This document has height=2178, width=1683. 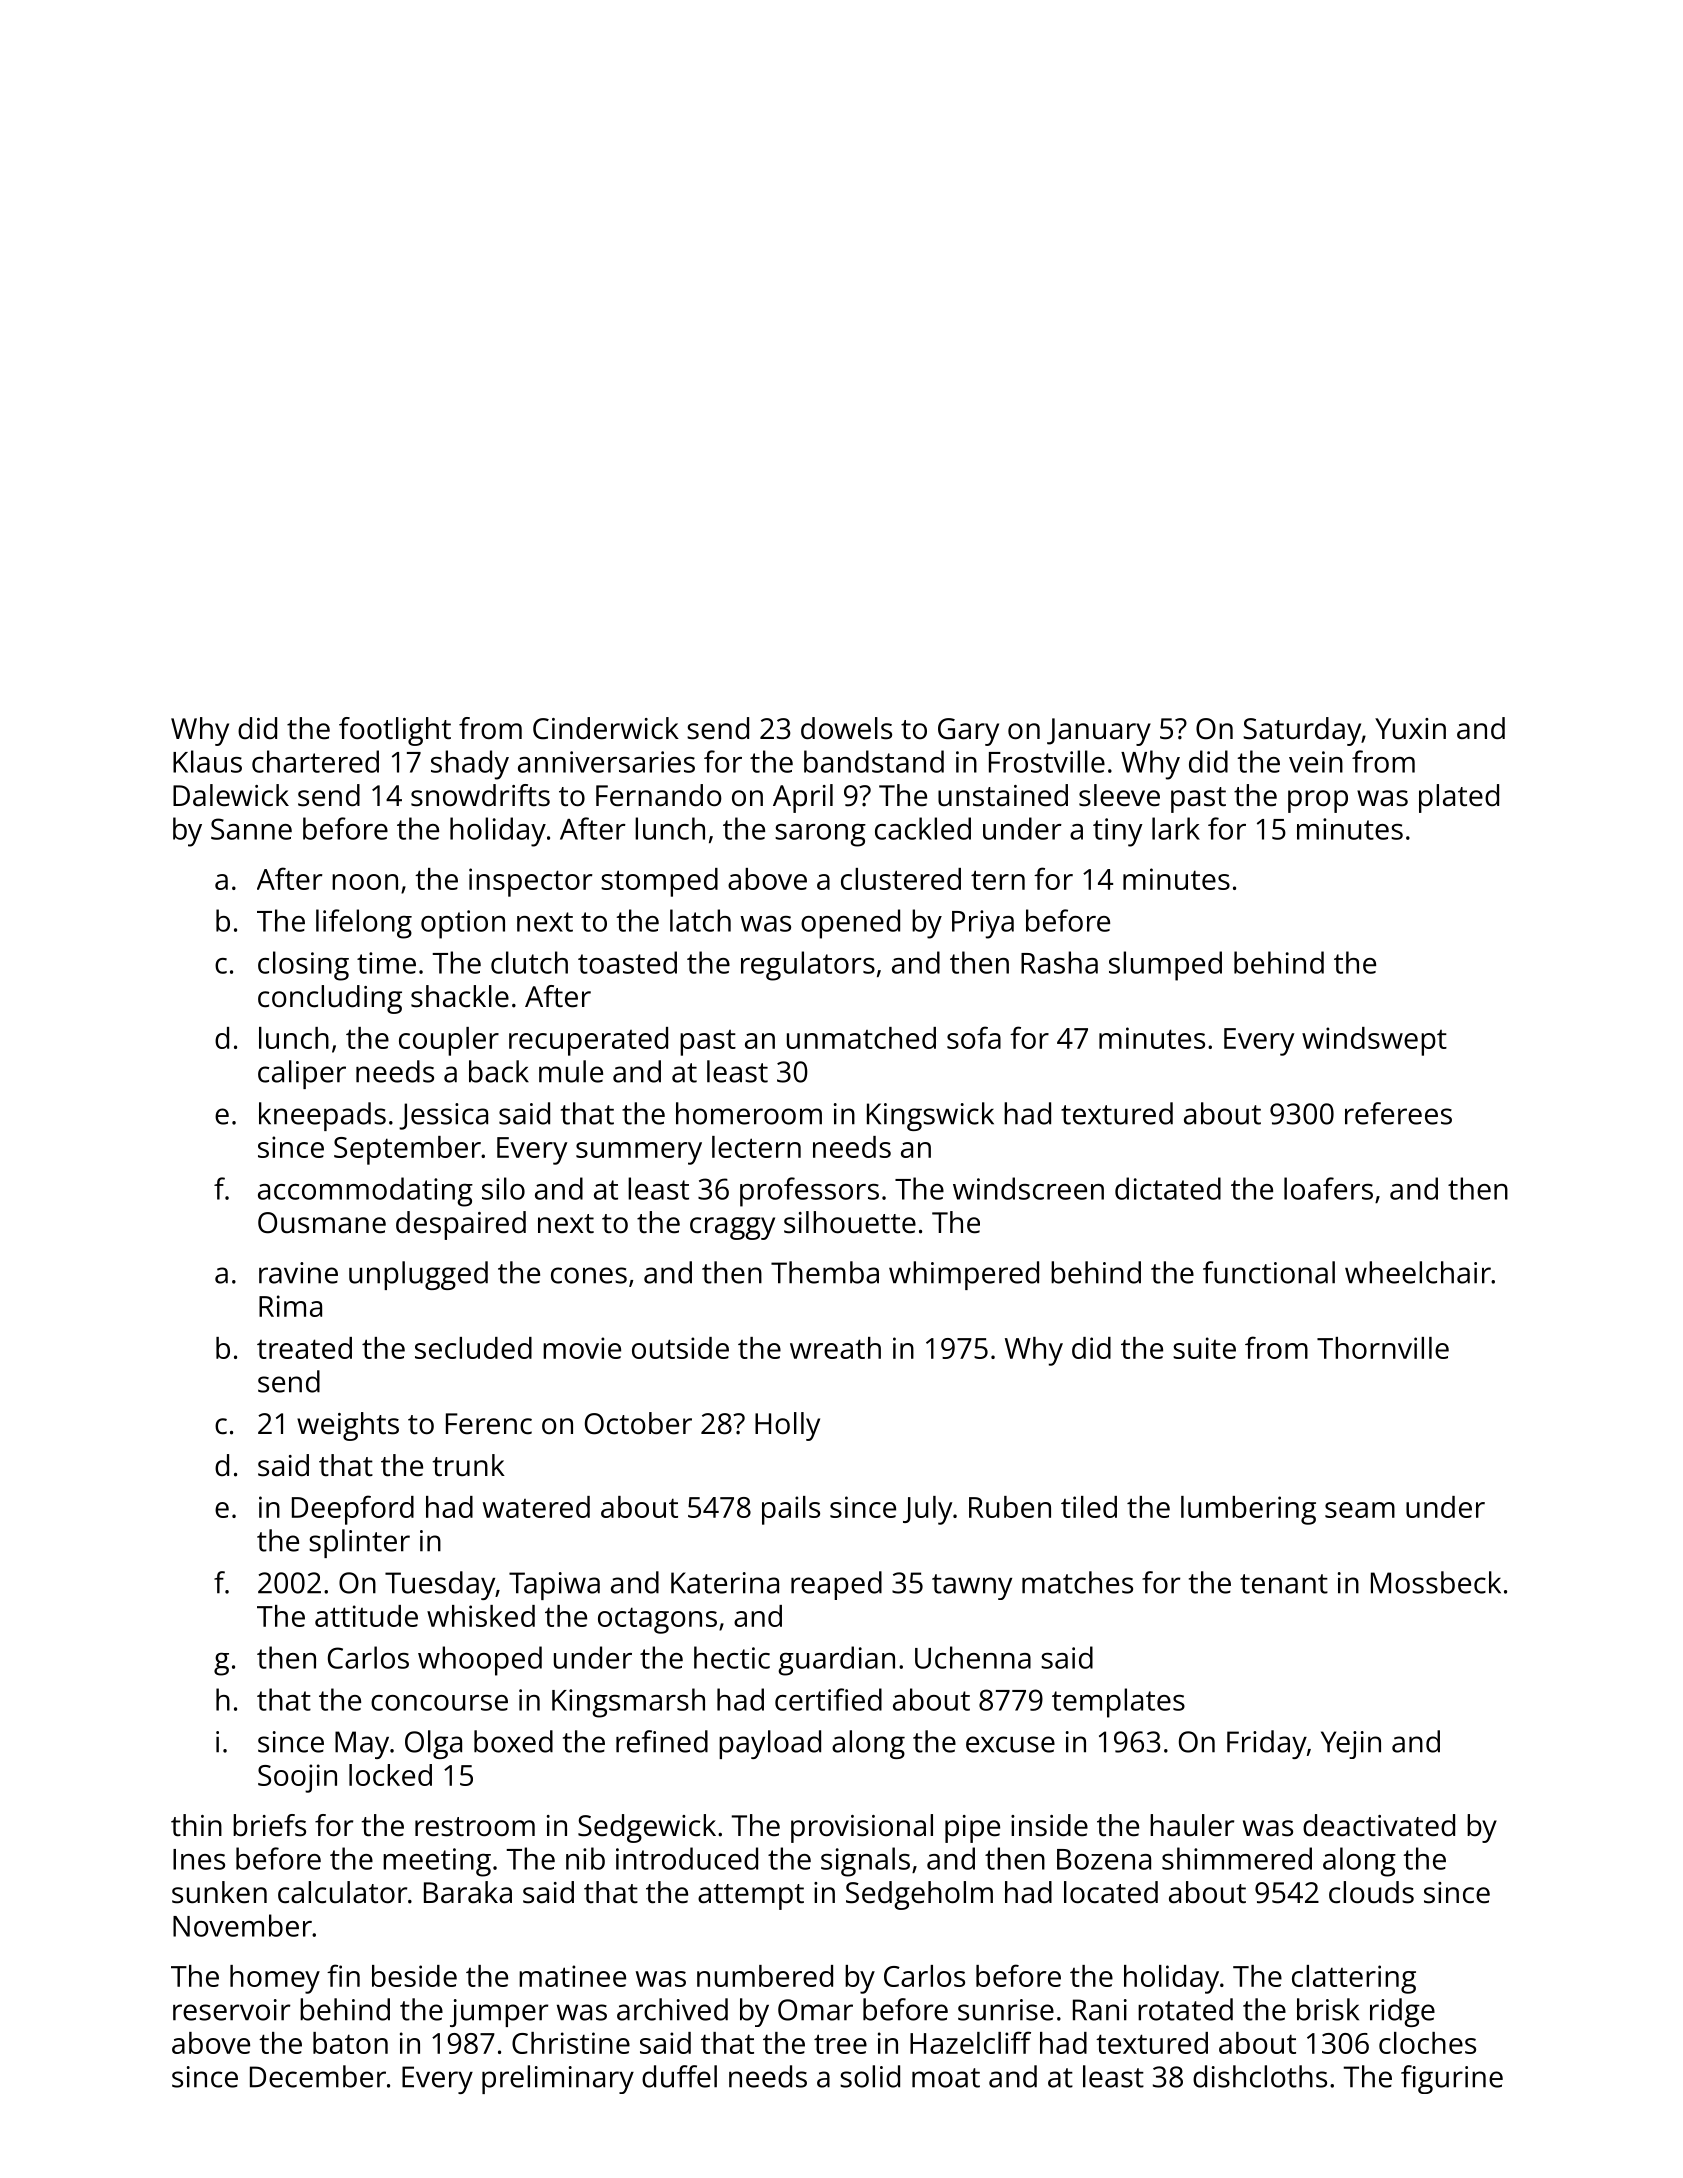 I want to click on plated, so click(x=1459, y=798).
